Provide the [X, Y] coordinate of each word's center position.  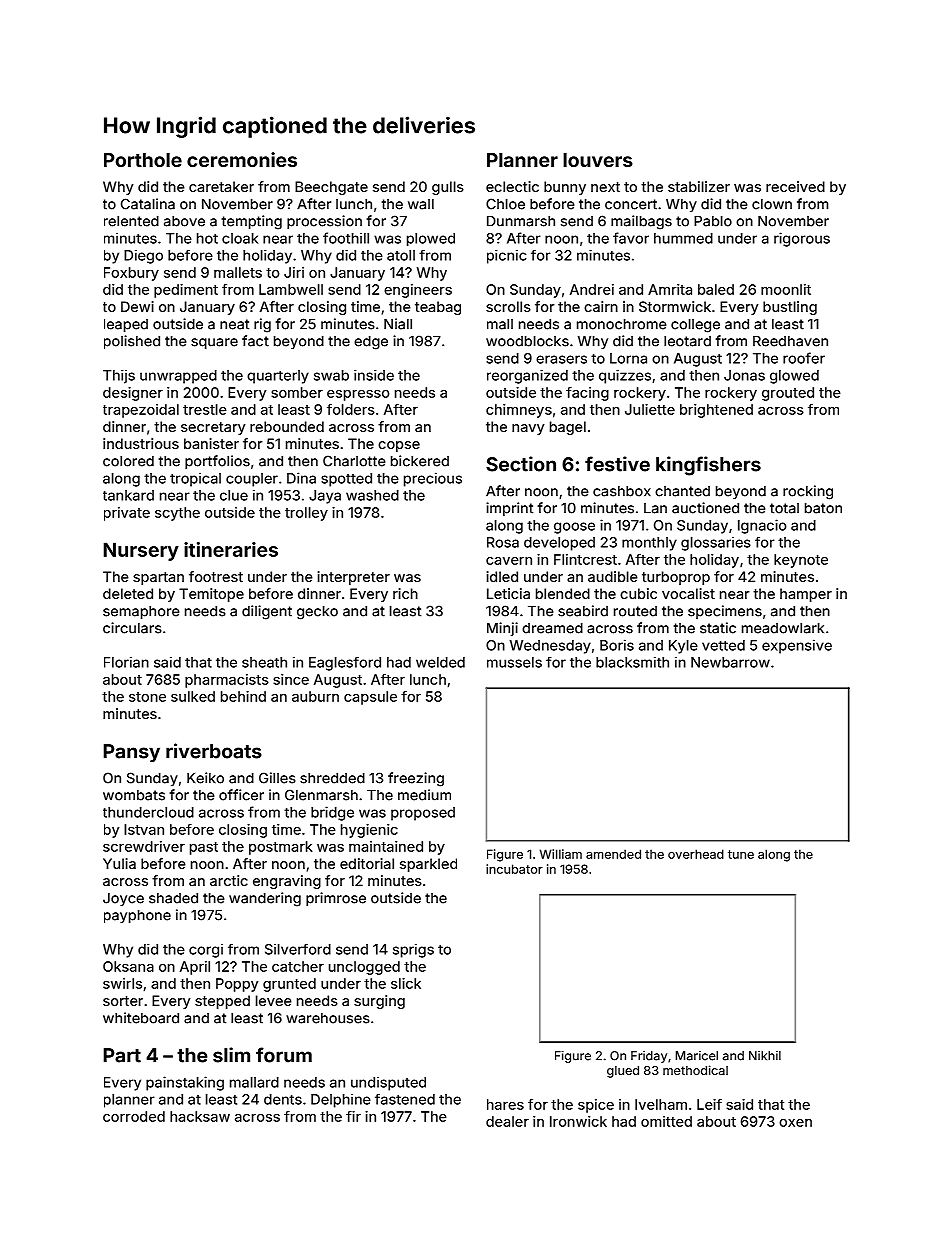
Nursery [141, 551]
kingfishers [708, 466]
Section [521, 464]
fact [255, 341]
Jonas [744, 375]
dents [283, 1099]
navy [528, 429]
